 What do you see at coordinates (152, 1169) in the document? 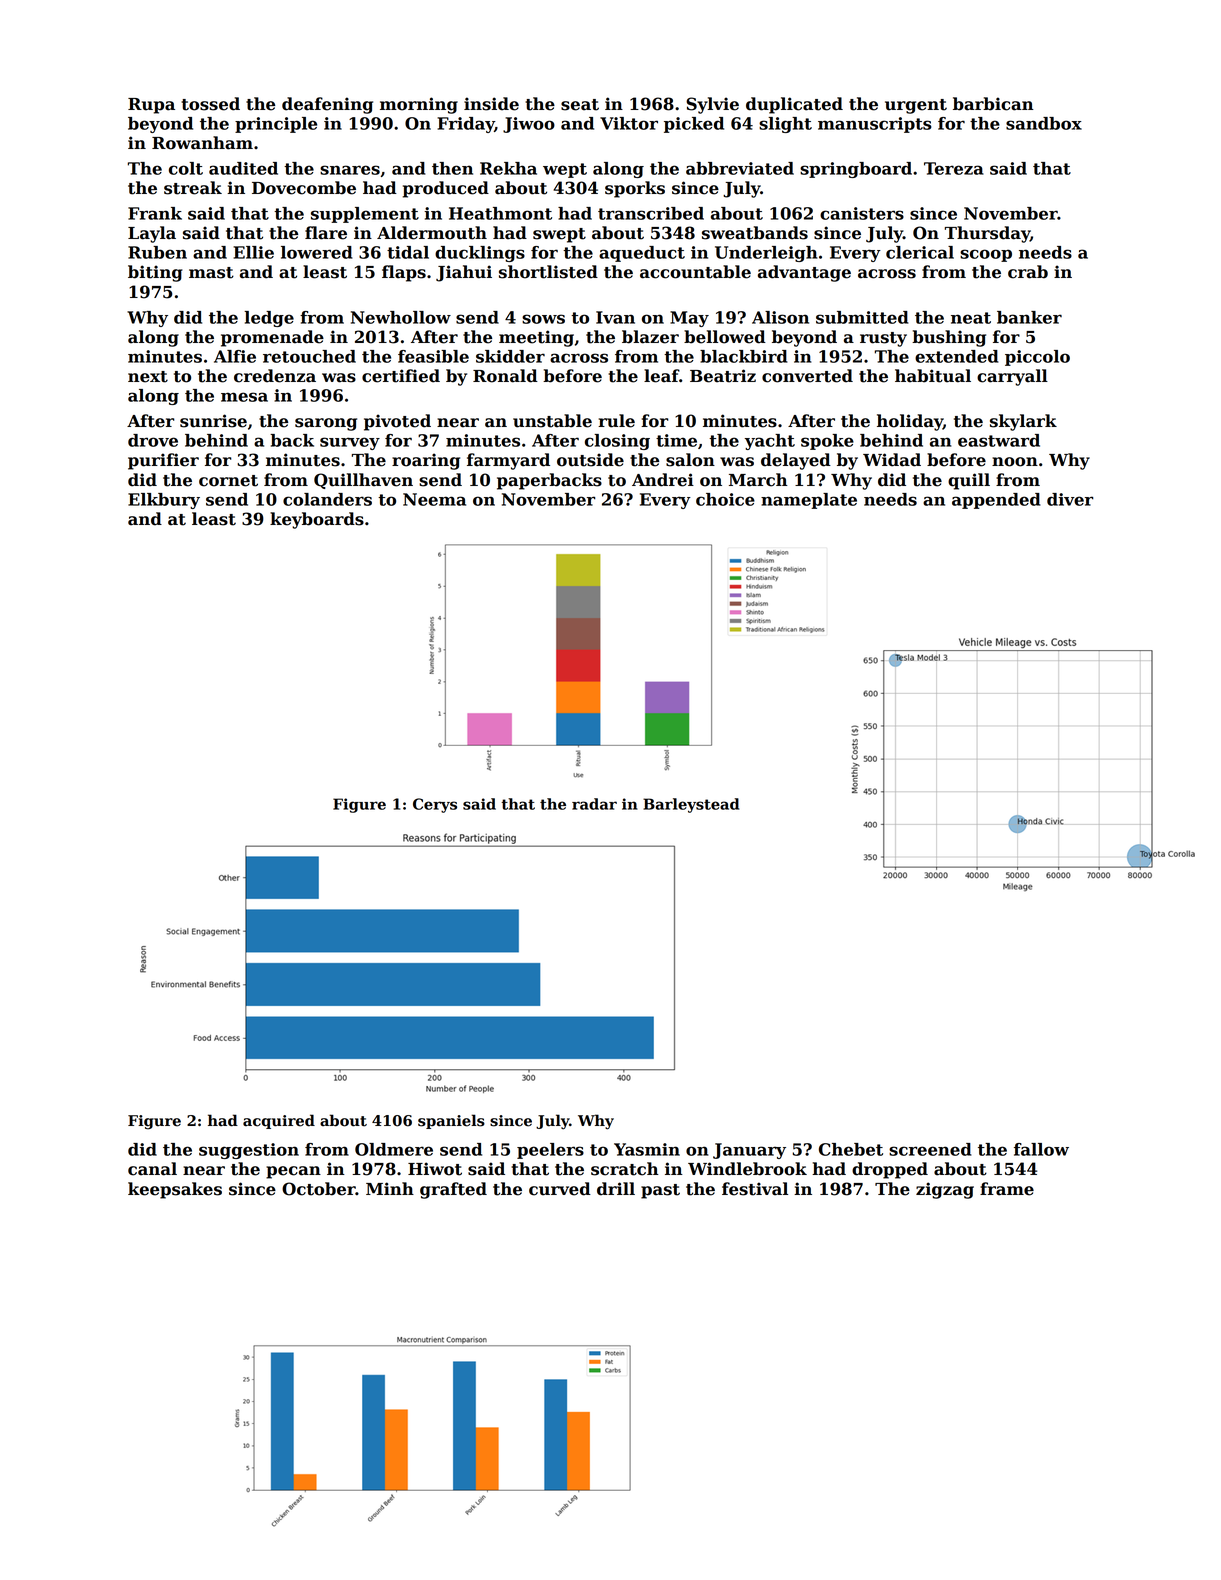
I see `canal` at bounding box center [152, 1169].
